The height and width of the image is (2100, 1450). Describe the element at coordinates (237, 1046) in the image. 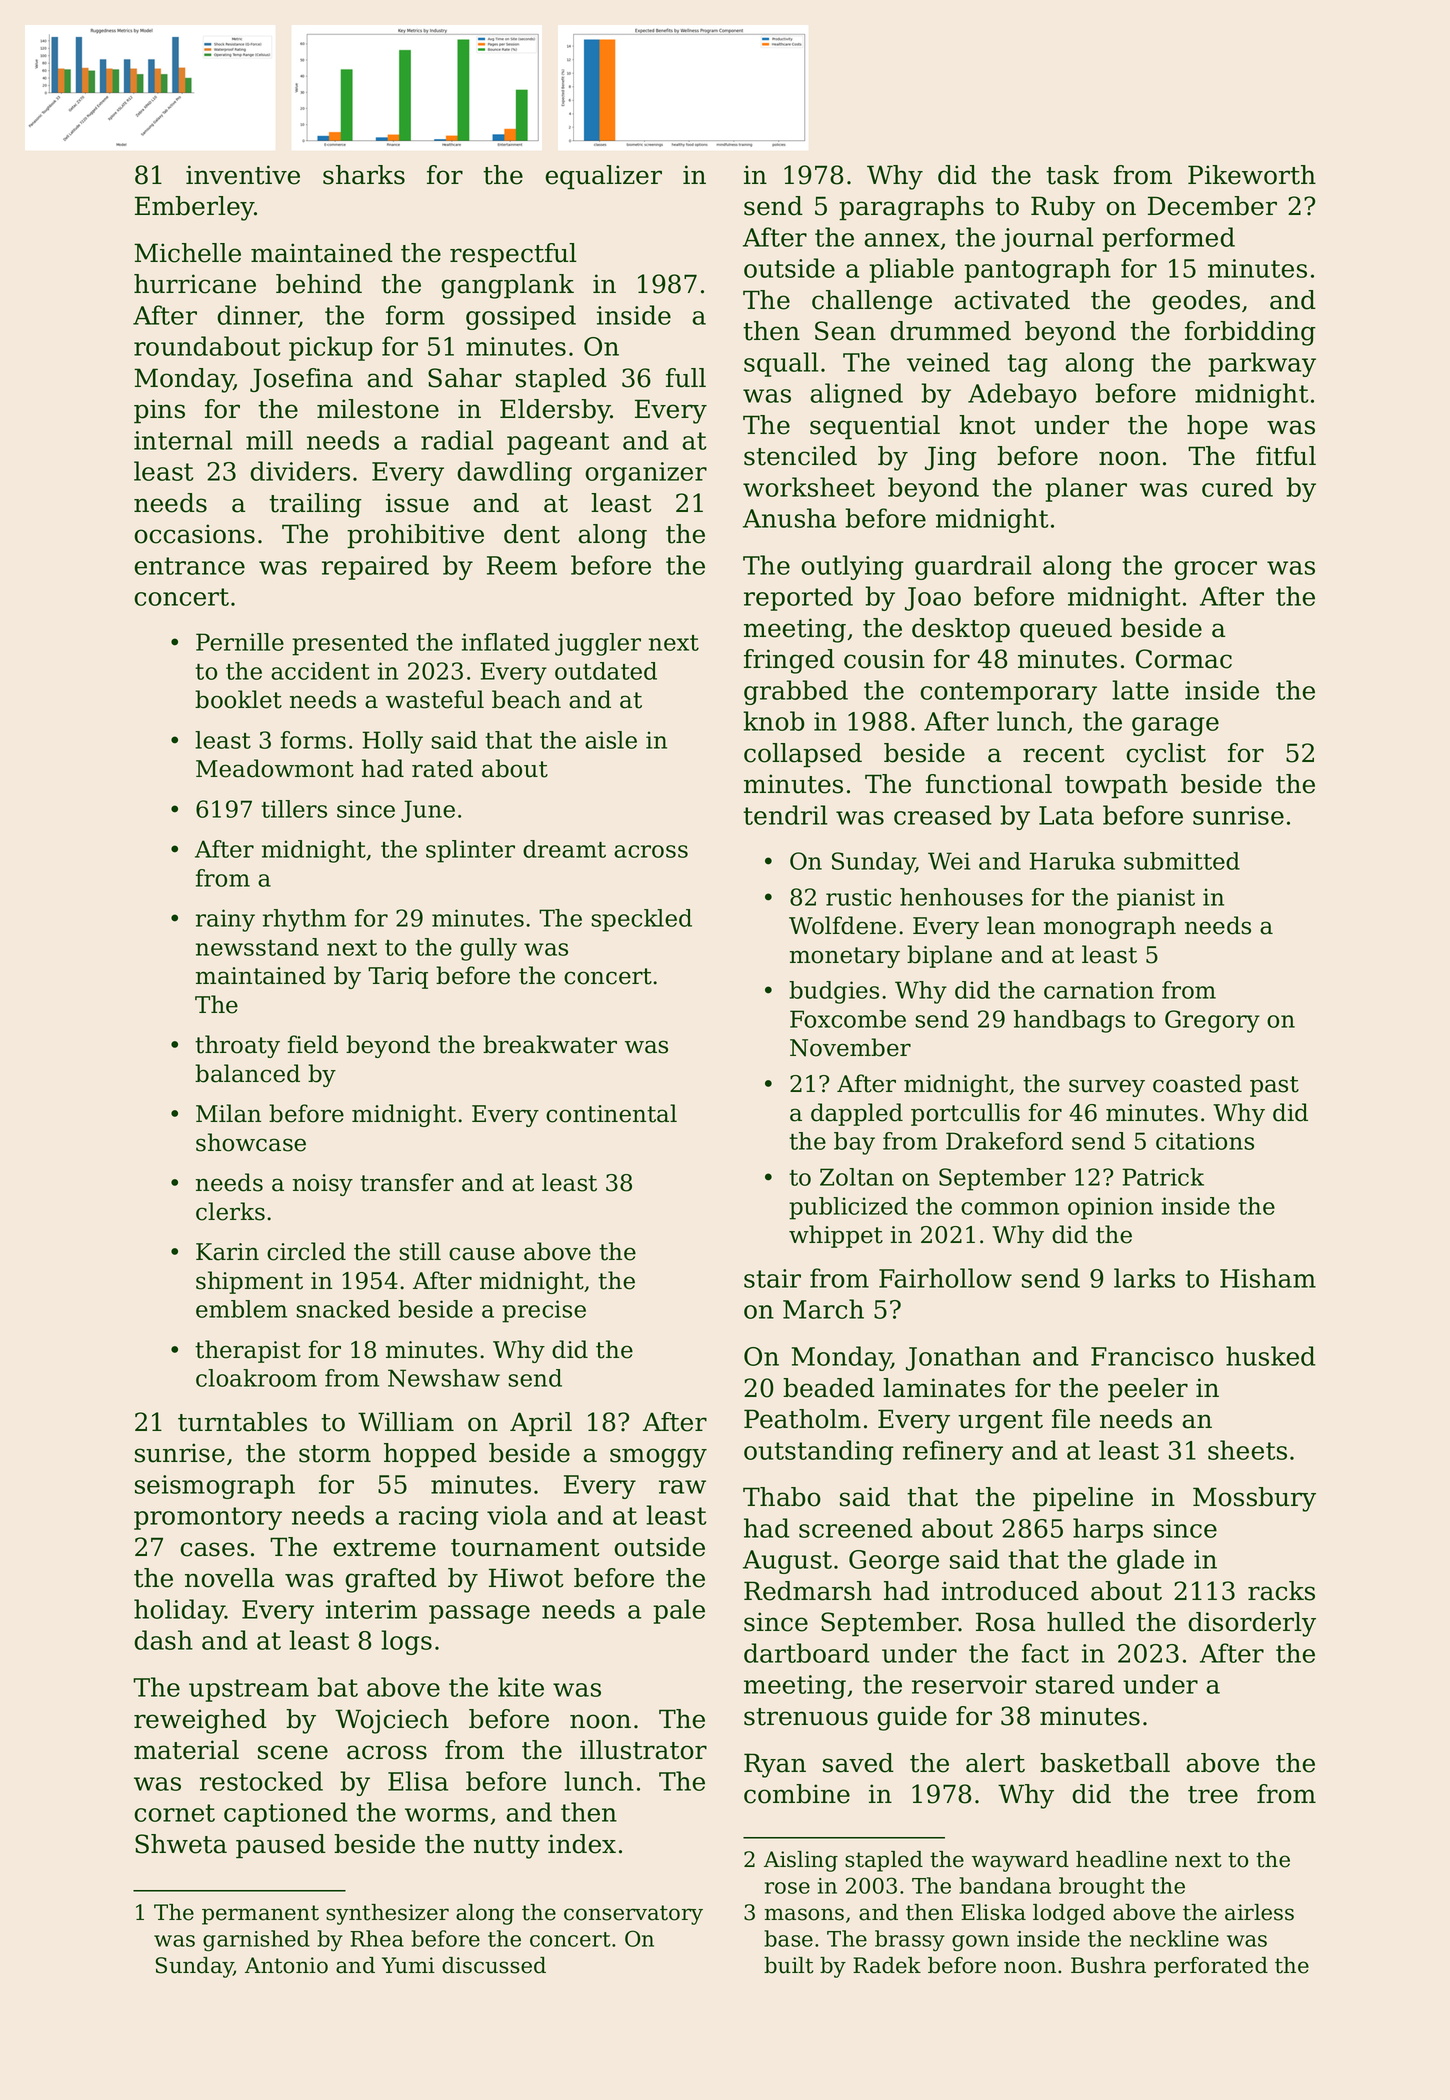

I see `throaty` at that location.
